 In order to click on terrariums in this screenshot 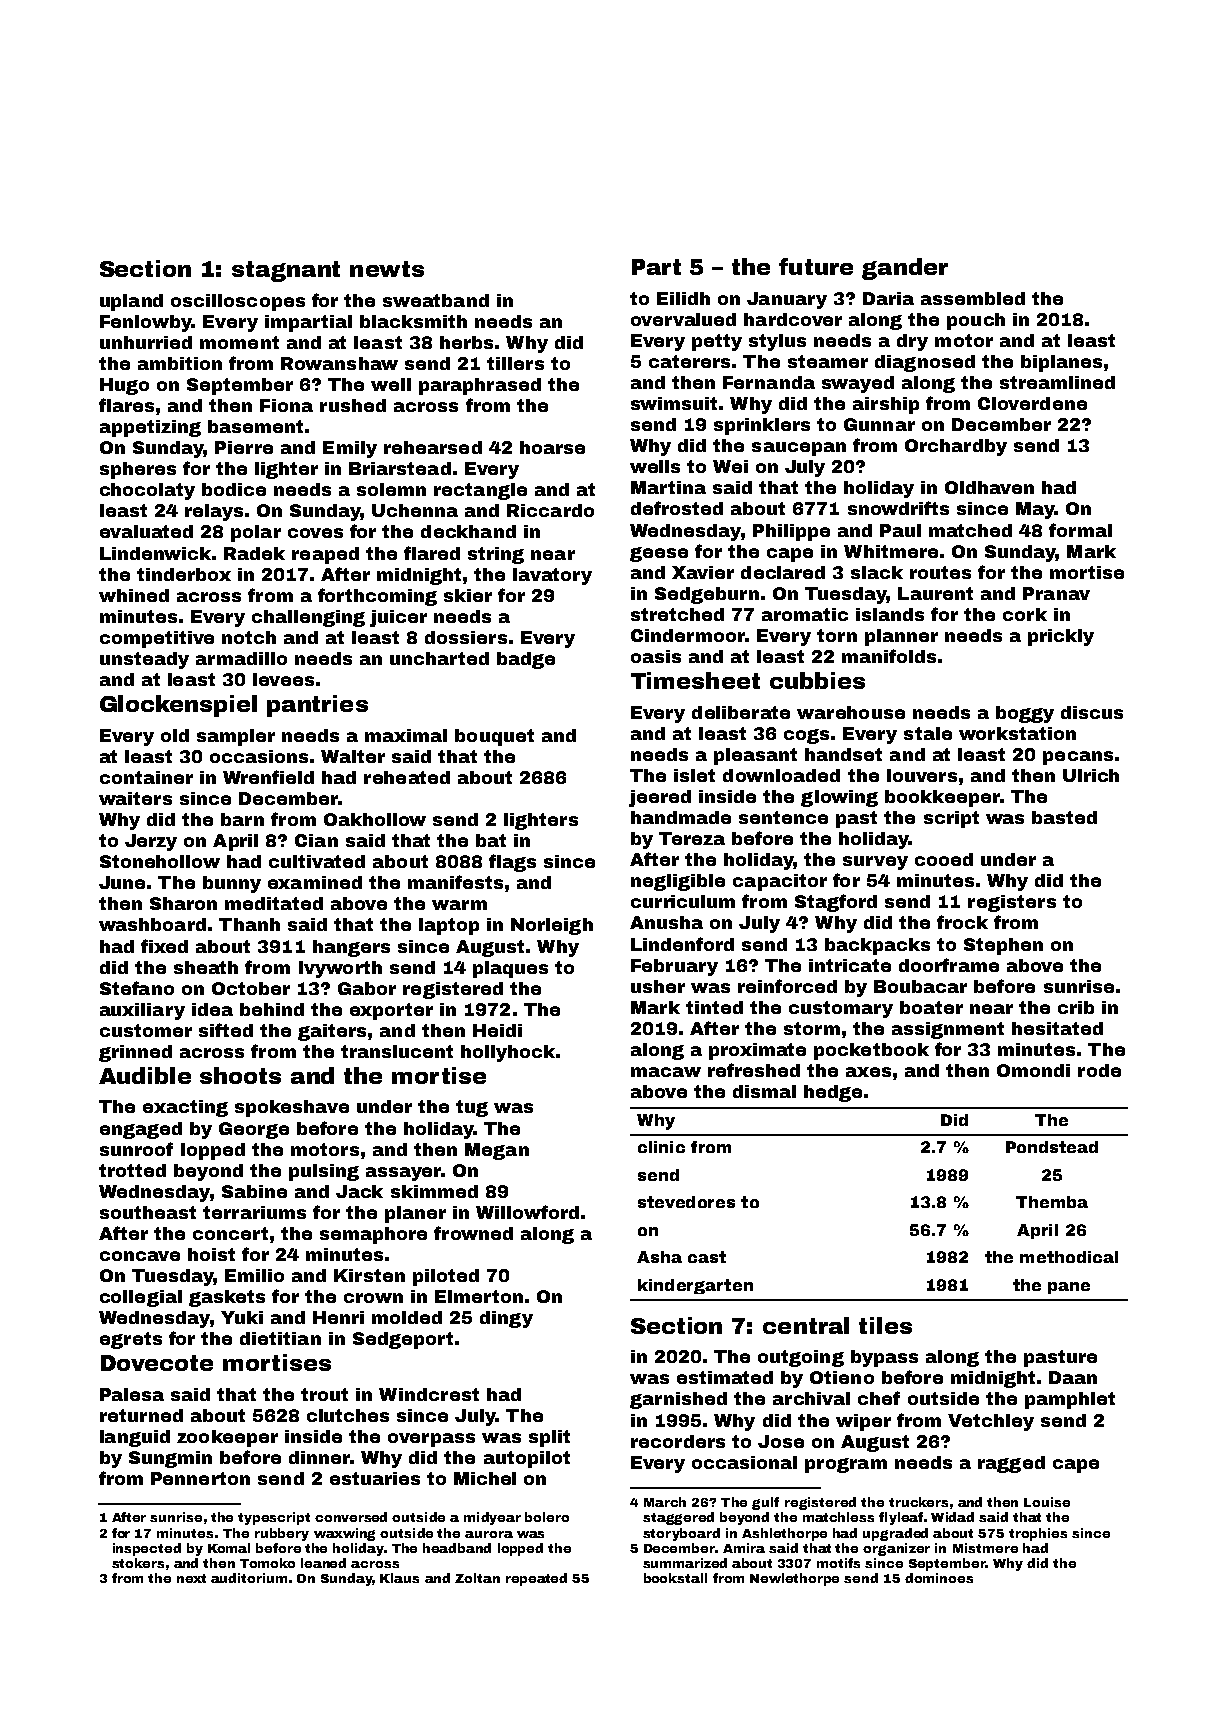, I will do `click(254, 1212)`.
